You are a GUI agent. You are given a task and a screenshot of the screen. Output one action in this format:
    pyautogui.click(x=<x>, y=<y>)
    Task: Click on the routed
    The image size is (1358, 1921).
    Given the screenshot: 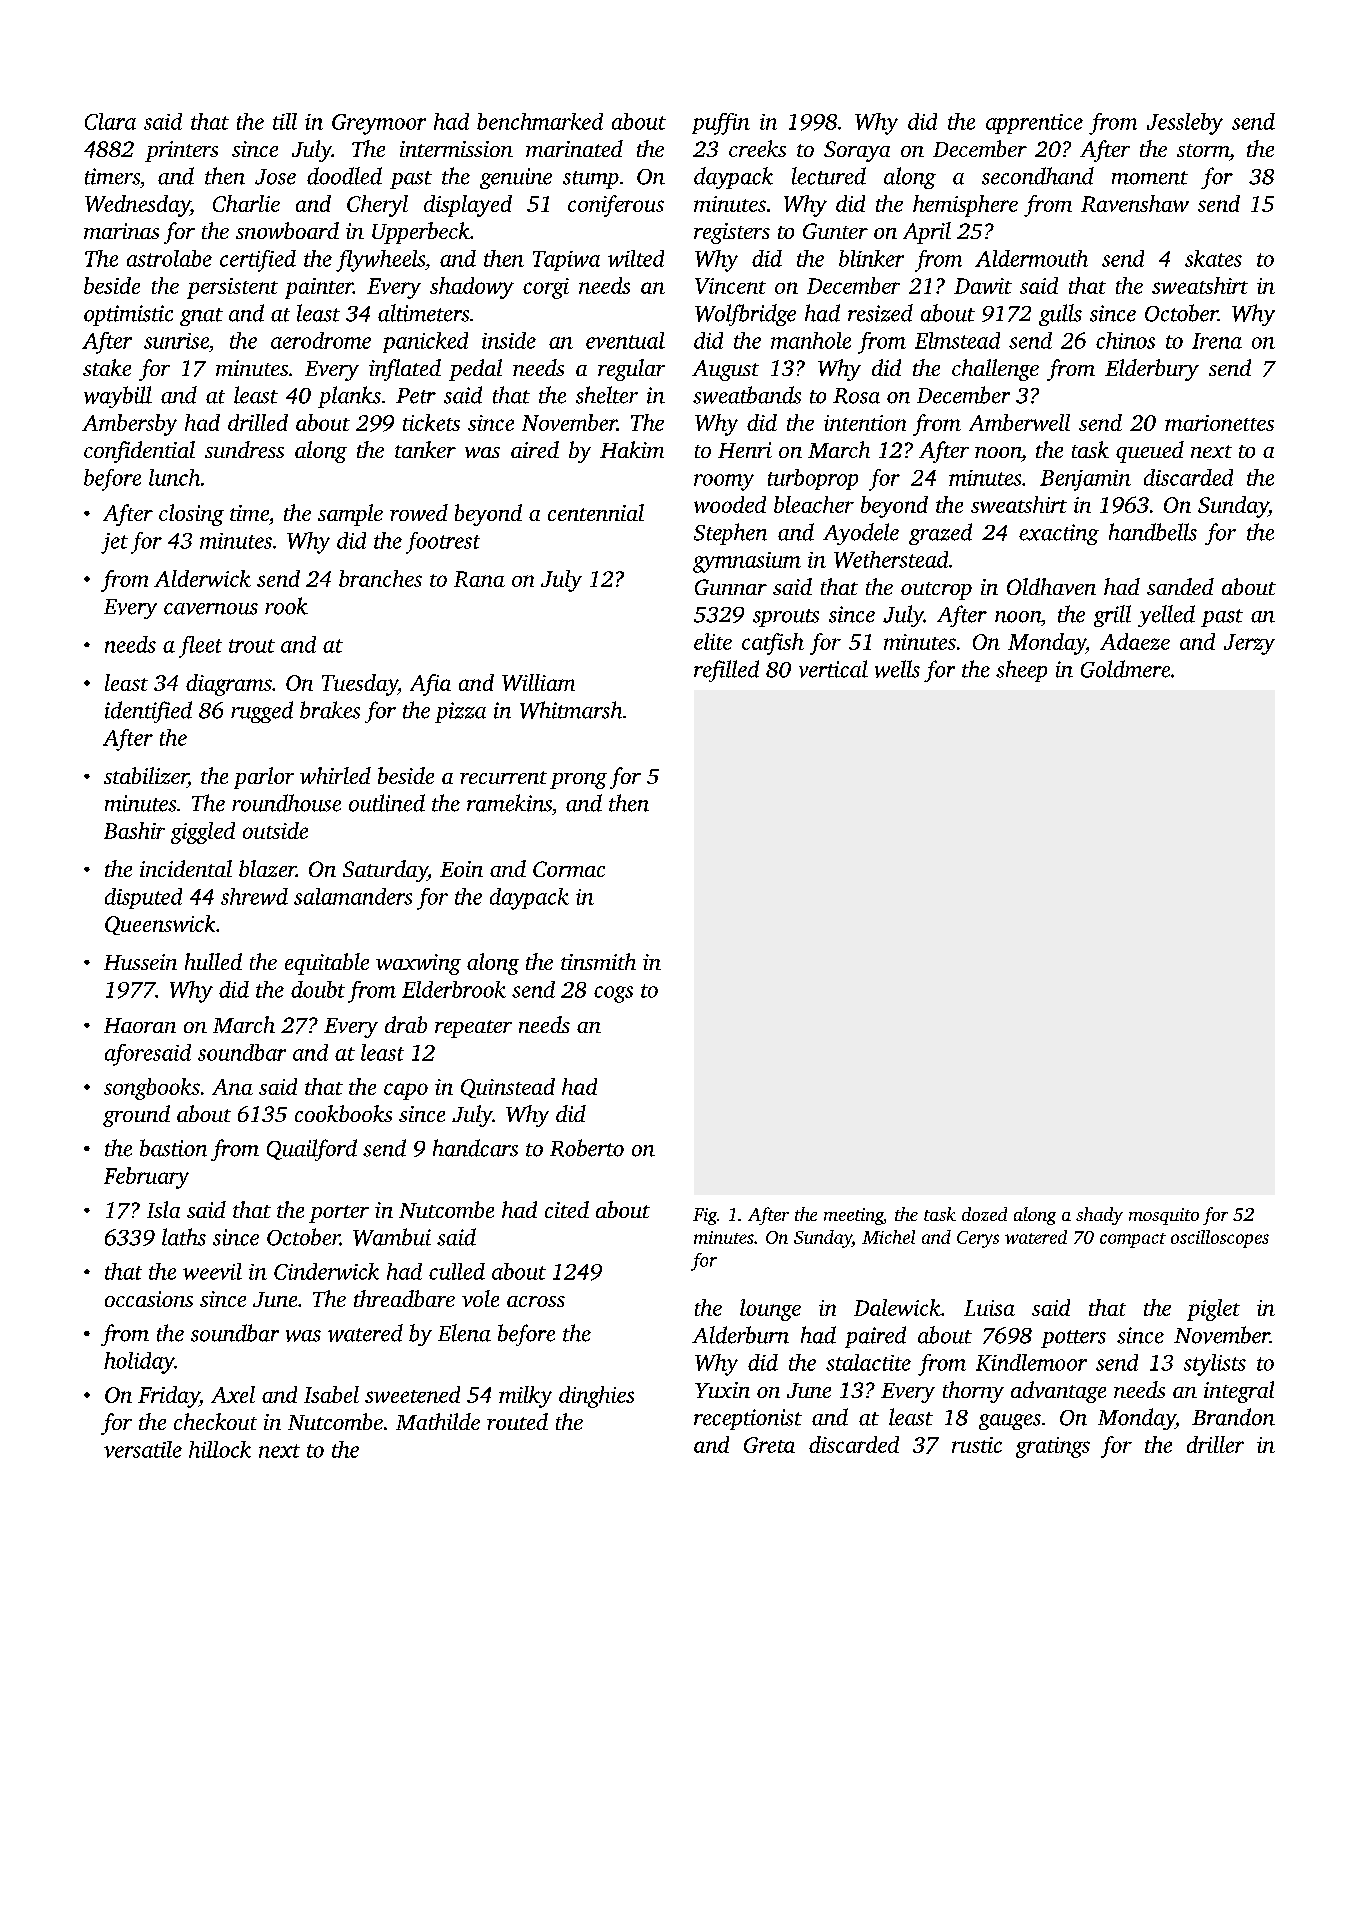 What is the action you would take?
    pyautogui.click(x=517, y=1421)
